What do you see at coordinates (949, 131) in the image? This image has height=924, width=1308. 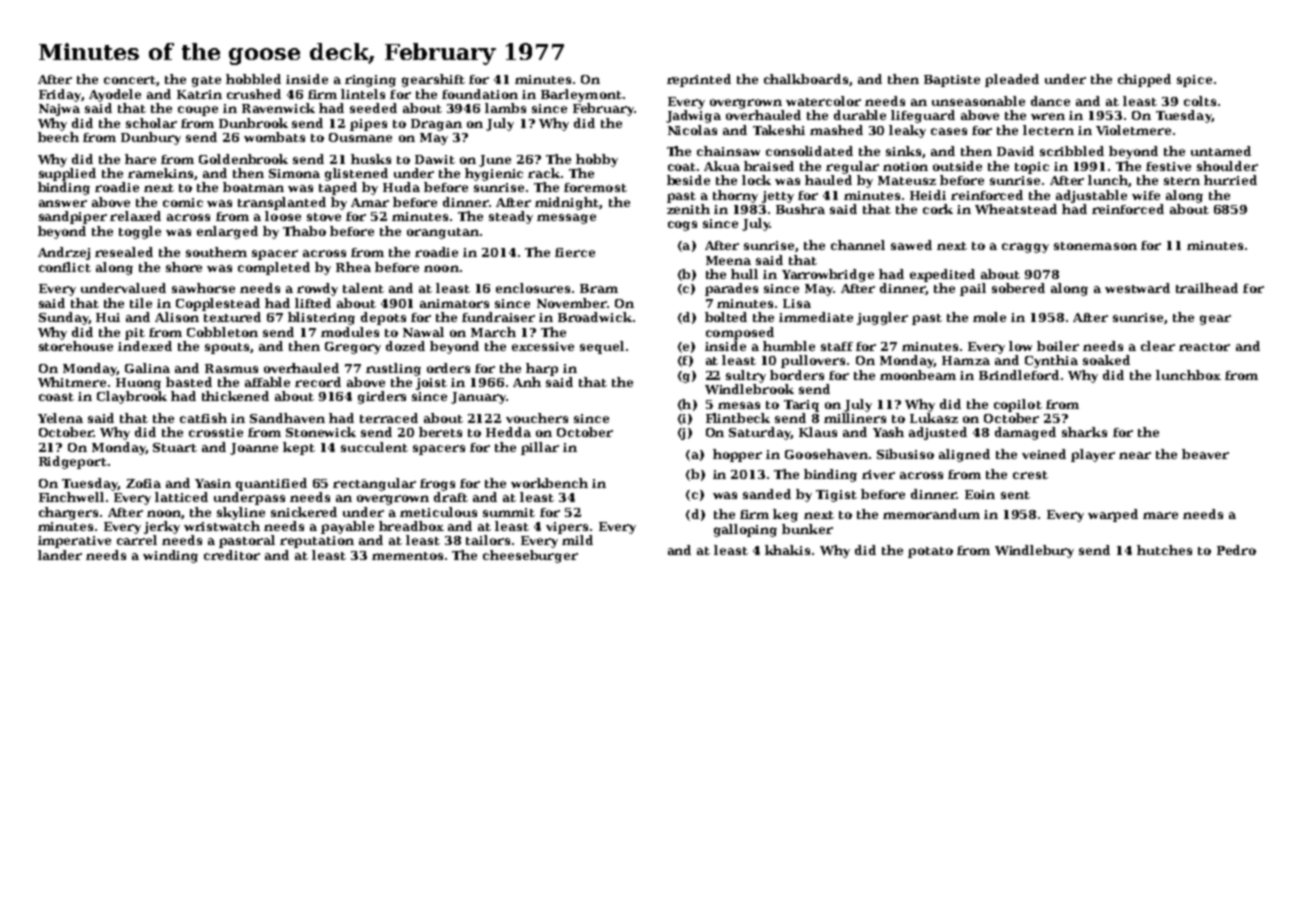 I see `cases` at bounding box center [949, 131].
